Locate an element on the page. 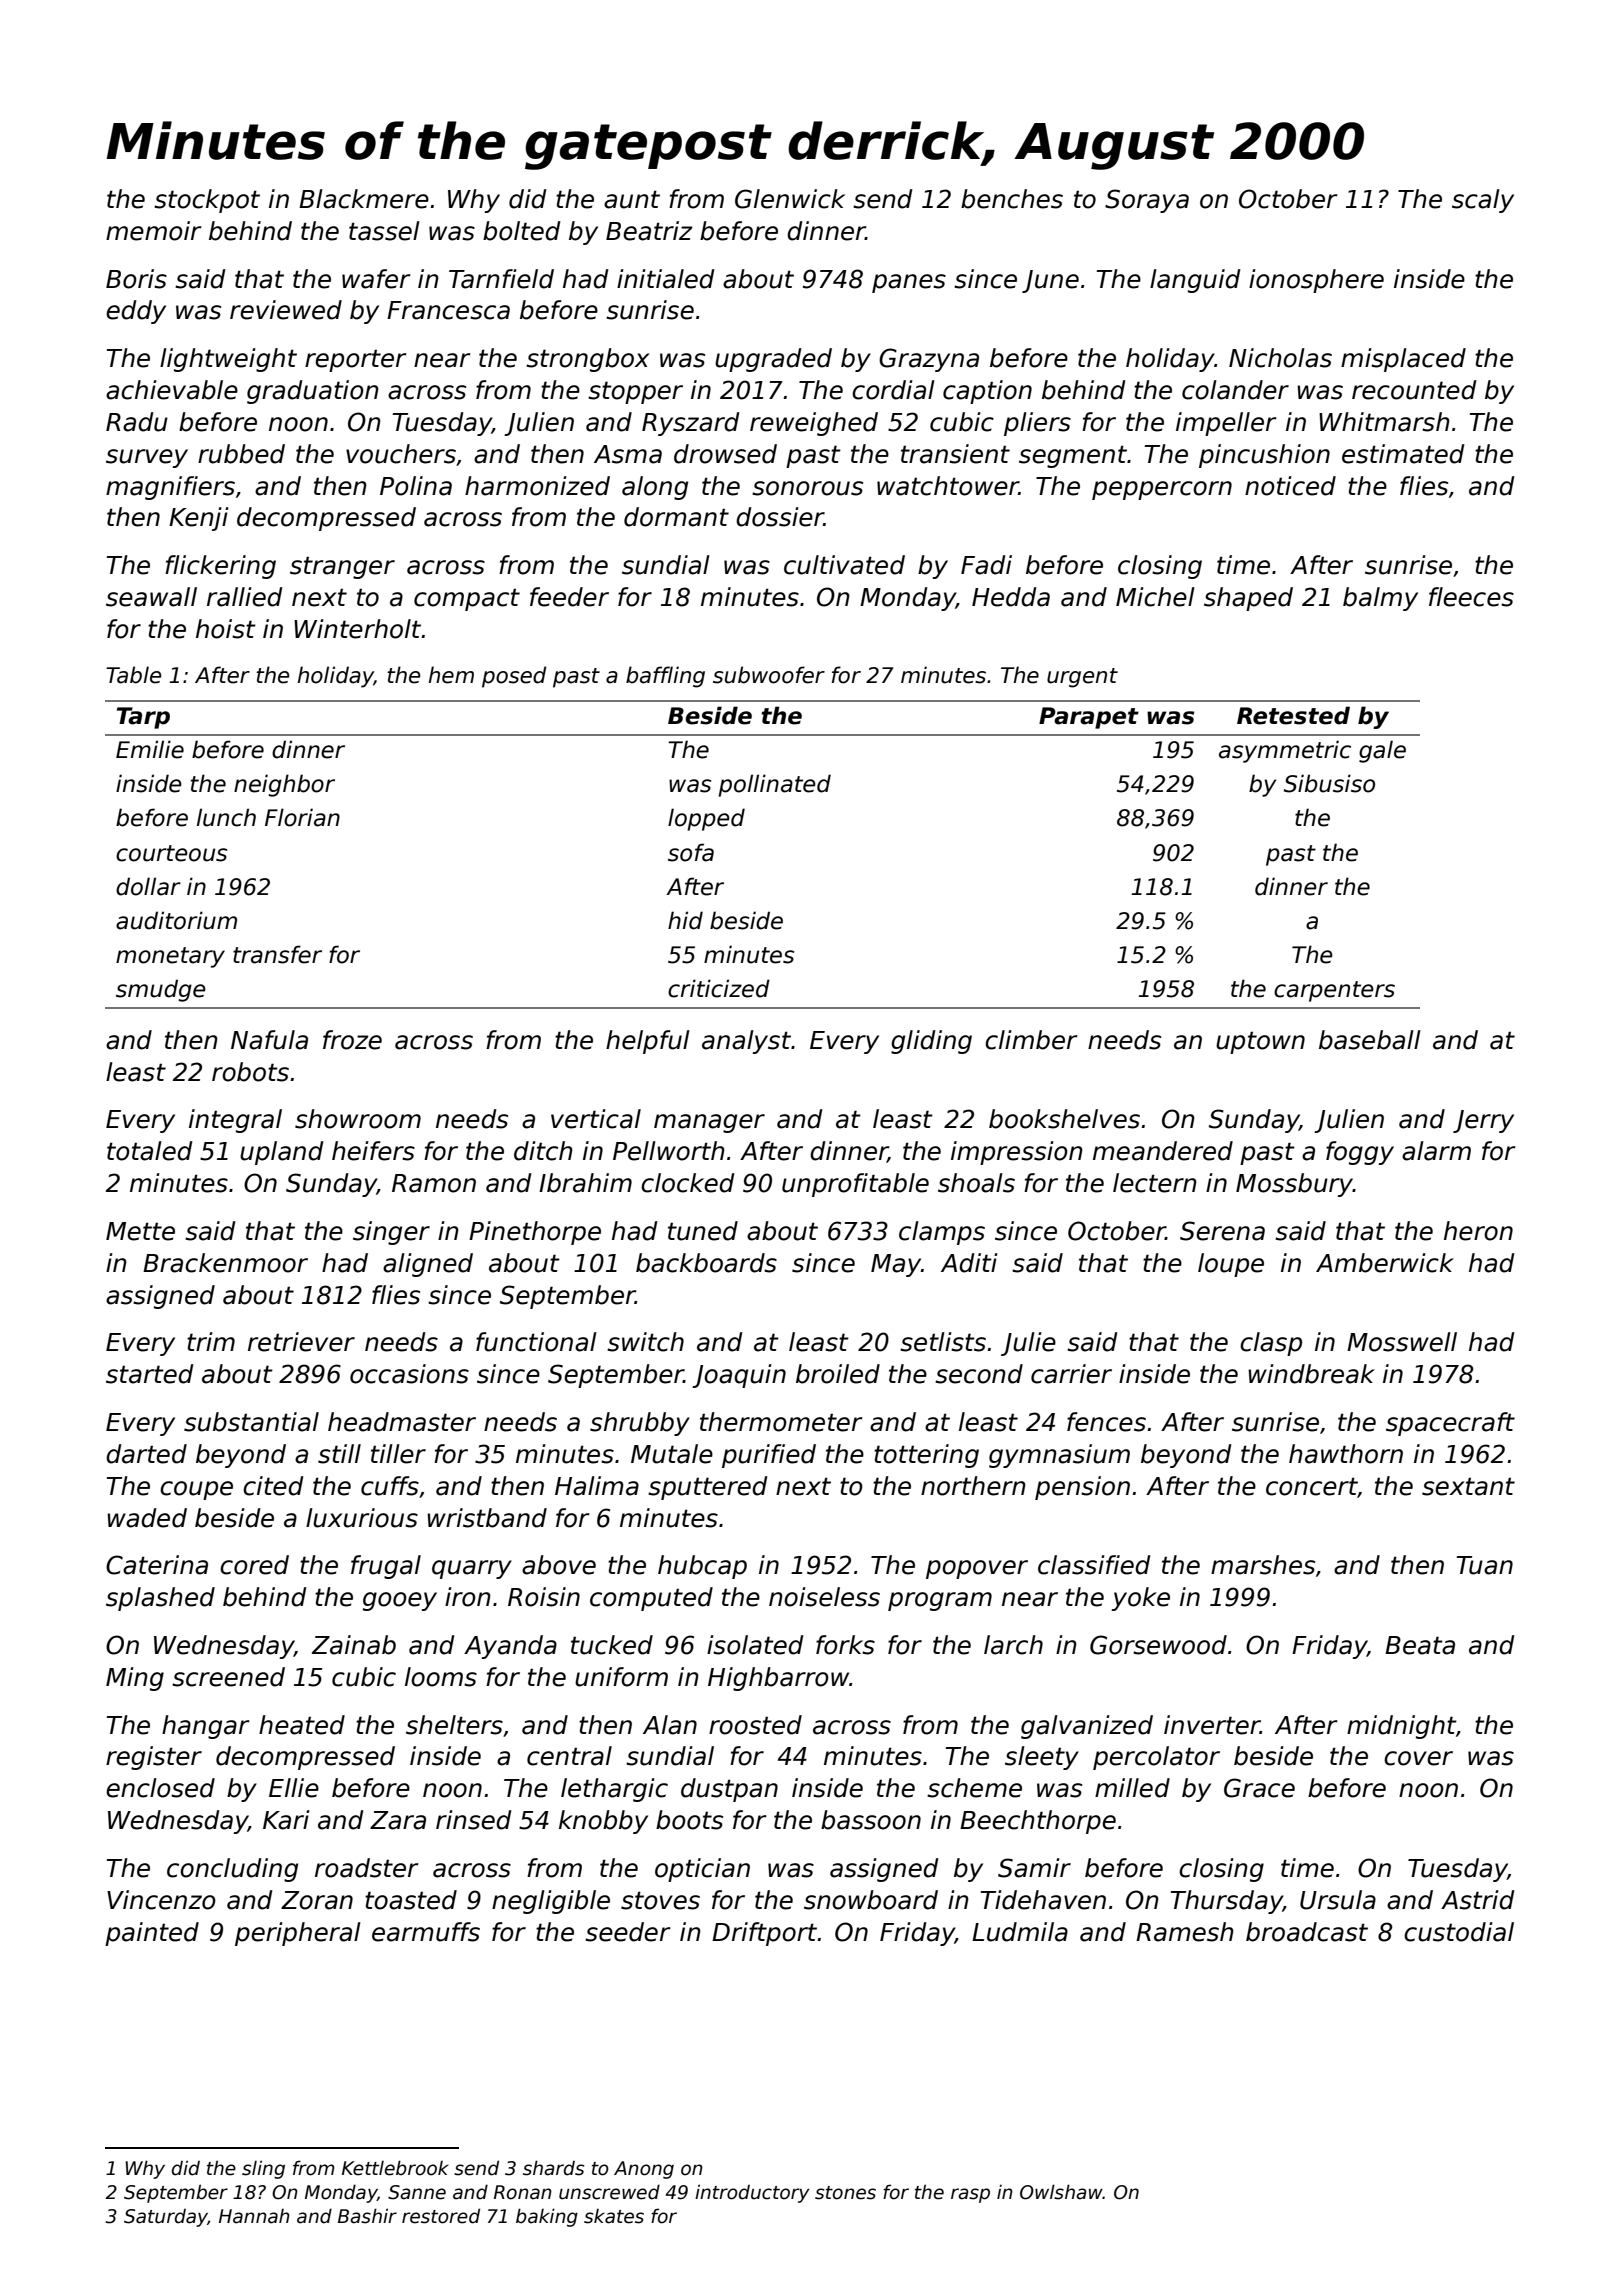 The width and height of the page is (1620, 2292). Blackmere is located at coordinates (364, 199).
